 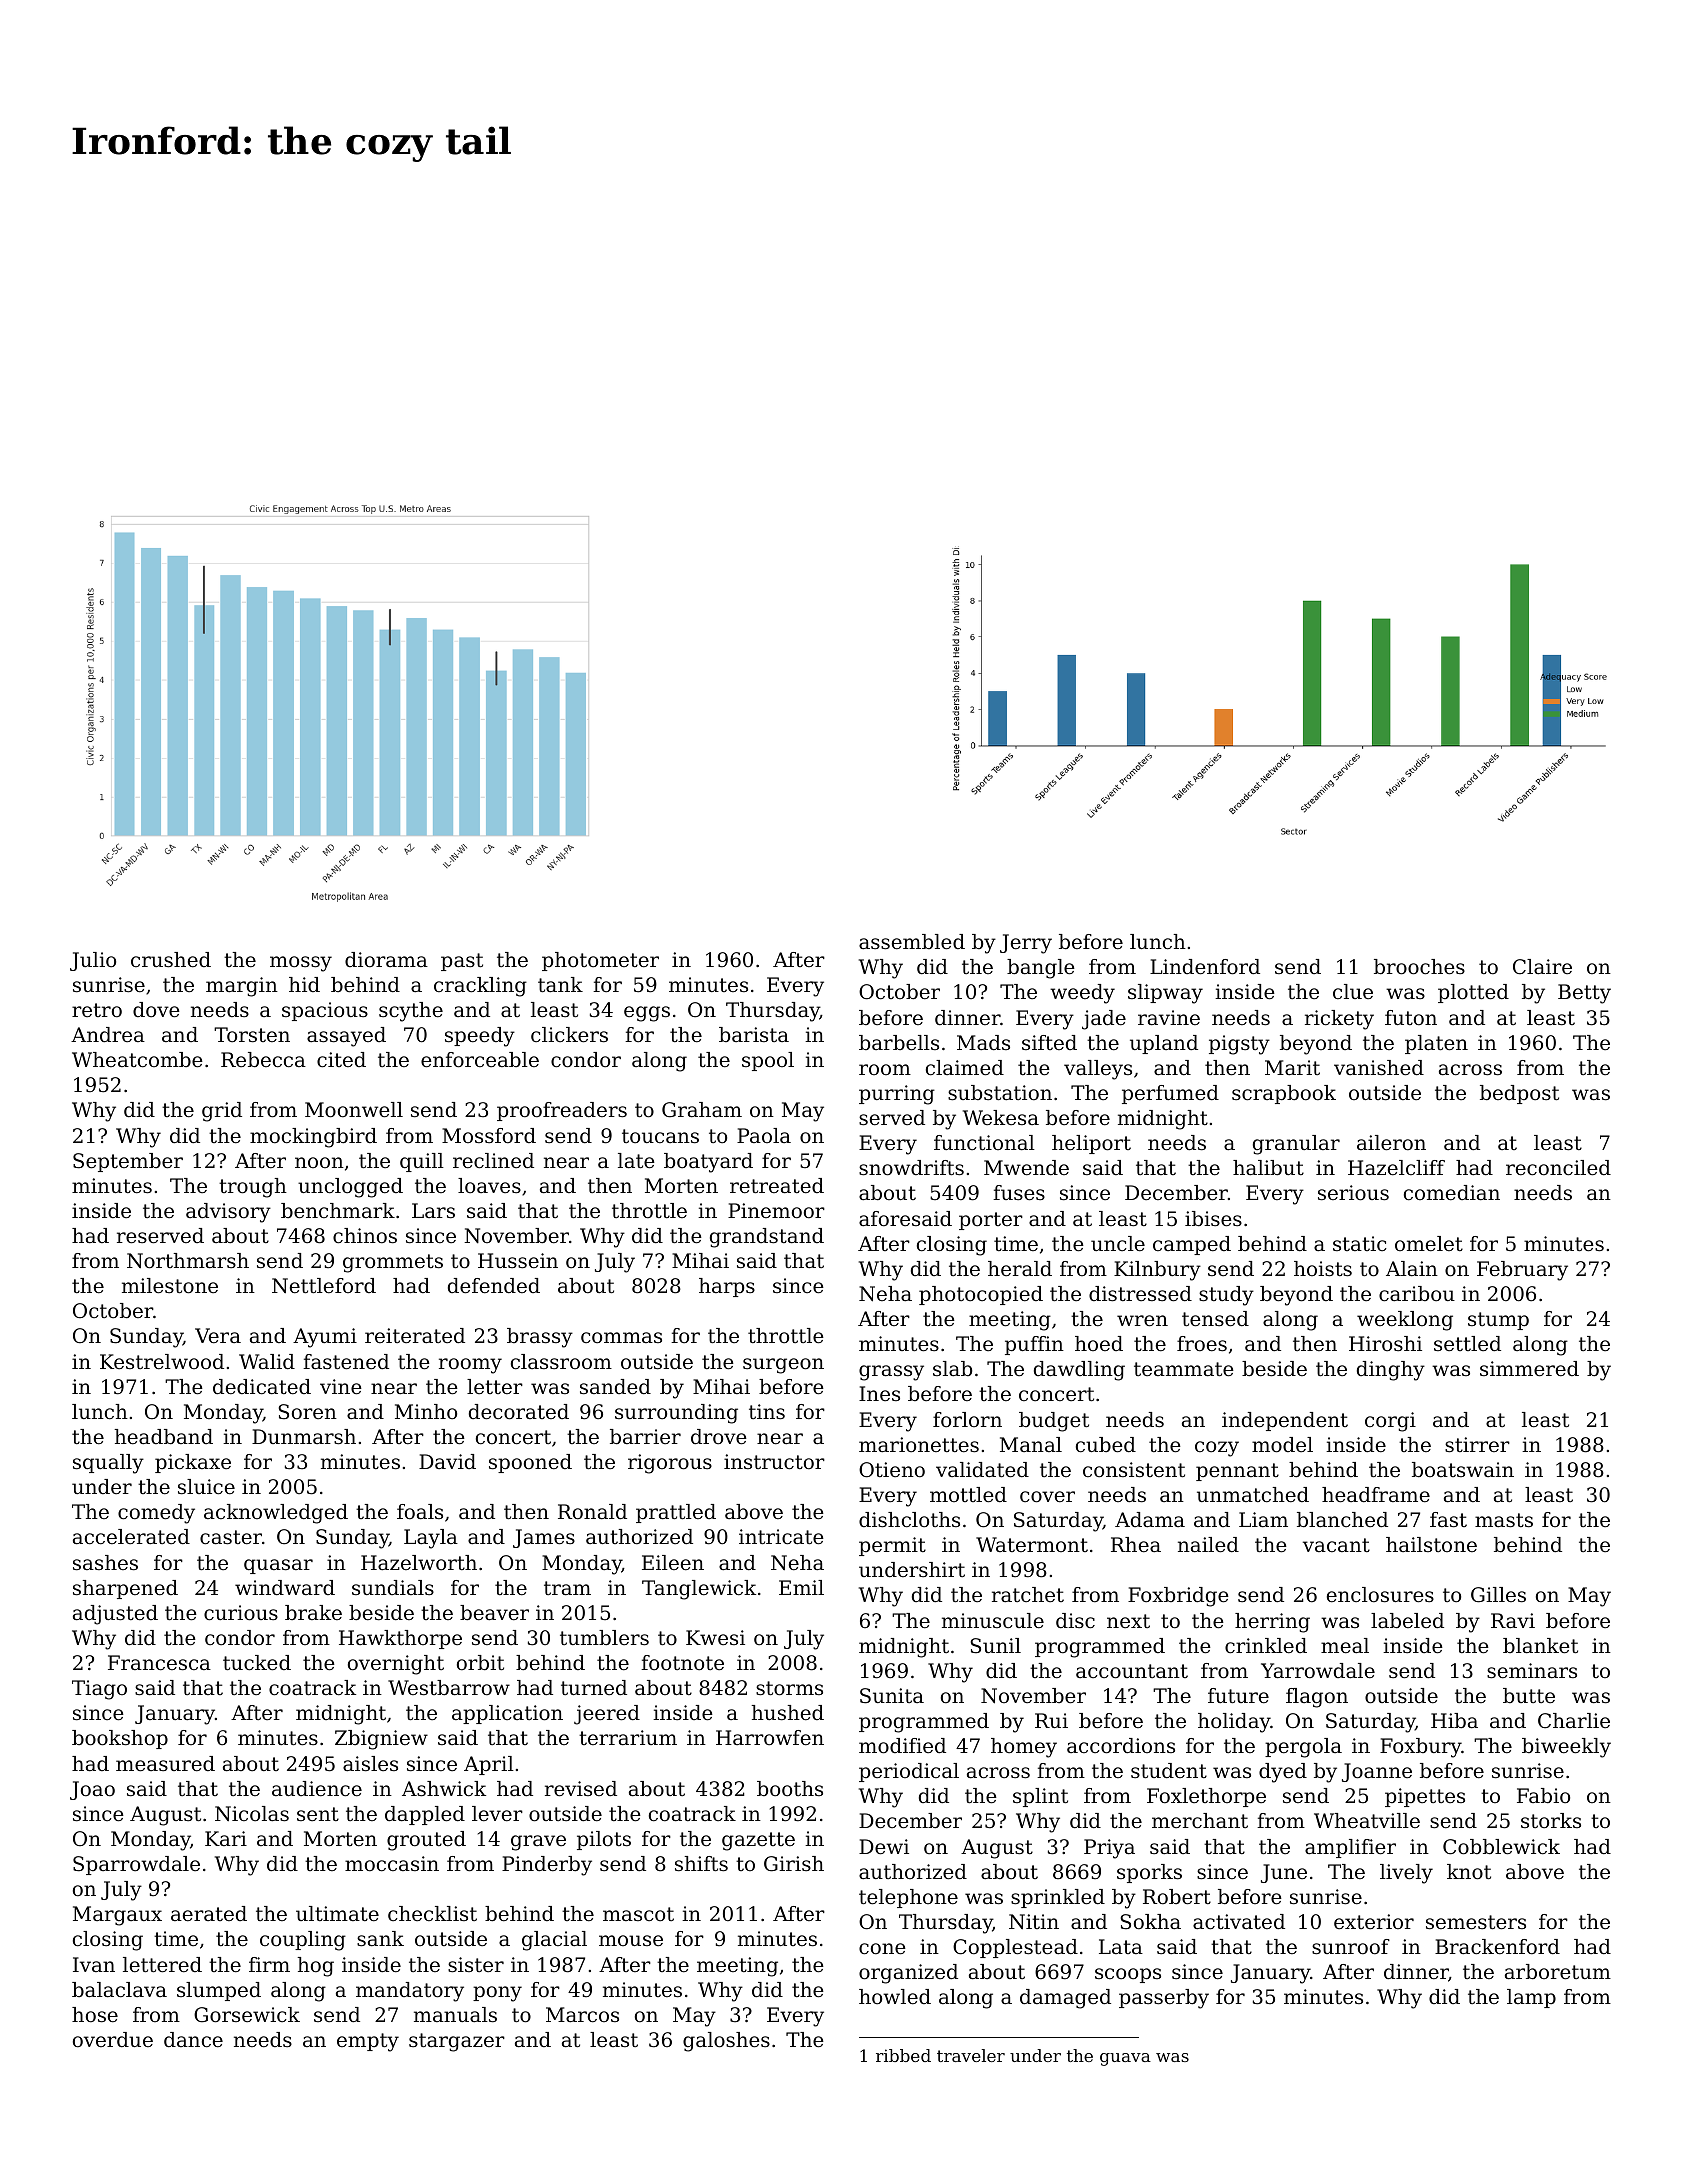 What do you see at coordinates (903, 2055) in the screenshot?
I see `ribbed` at bounding box center [903, 2055].
